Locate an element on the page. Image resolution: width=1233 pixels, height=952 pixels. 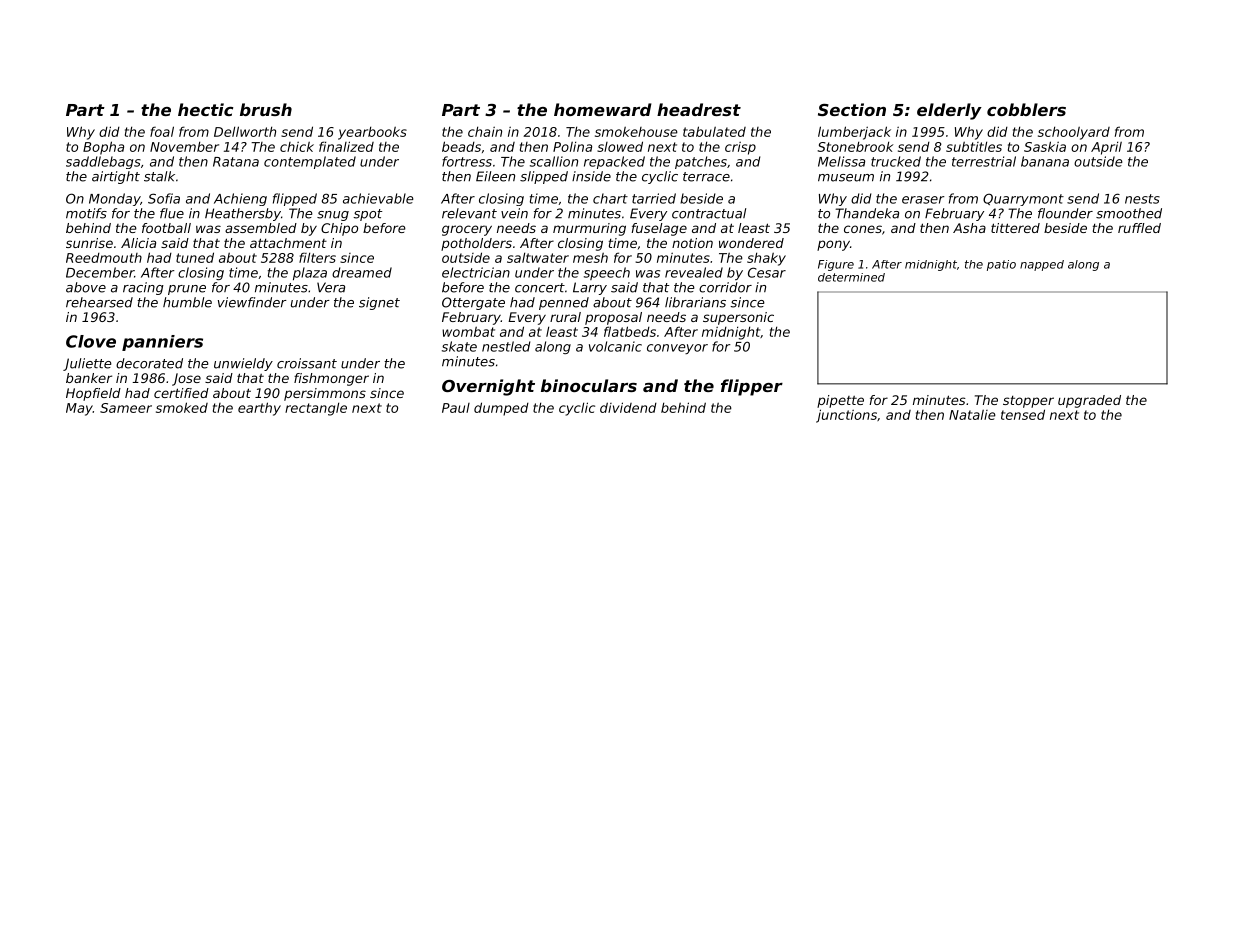
tensed is located at coordinates (1023, 414).
